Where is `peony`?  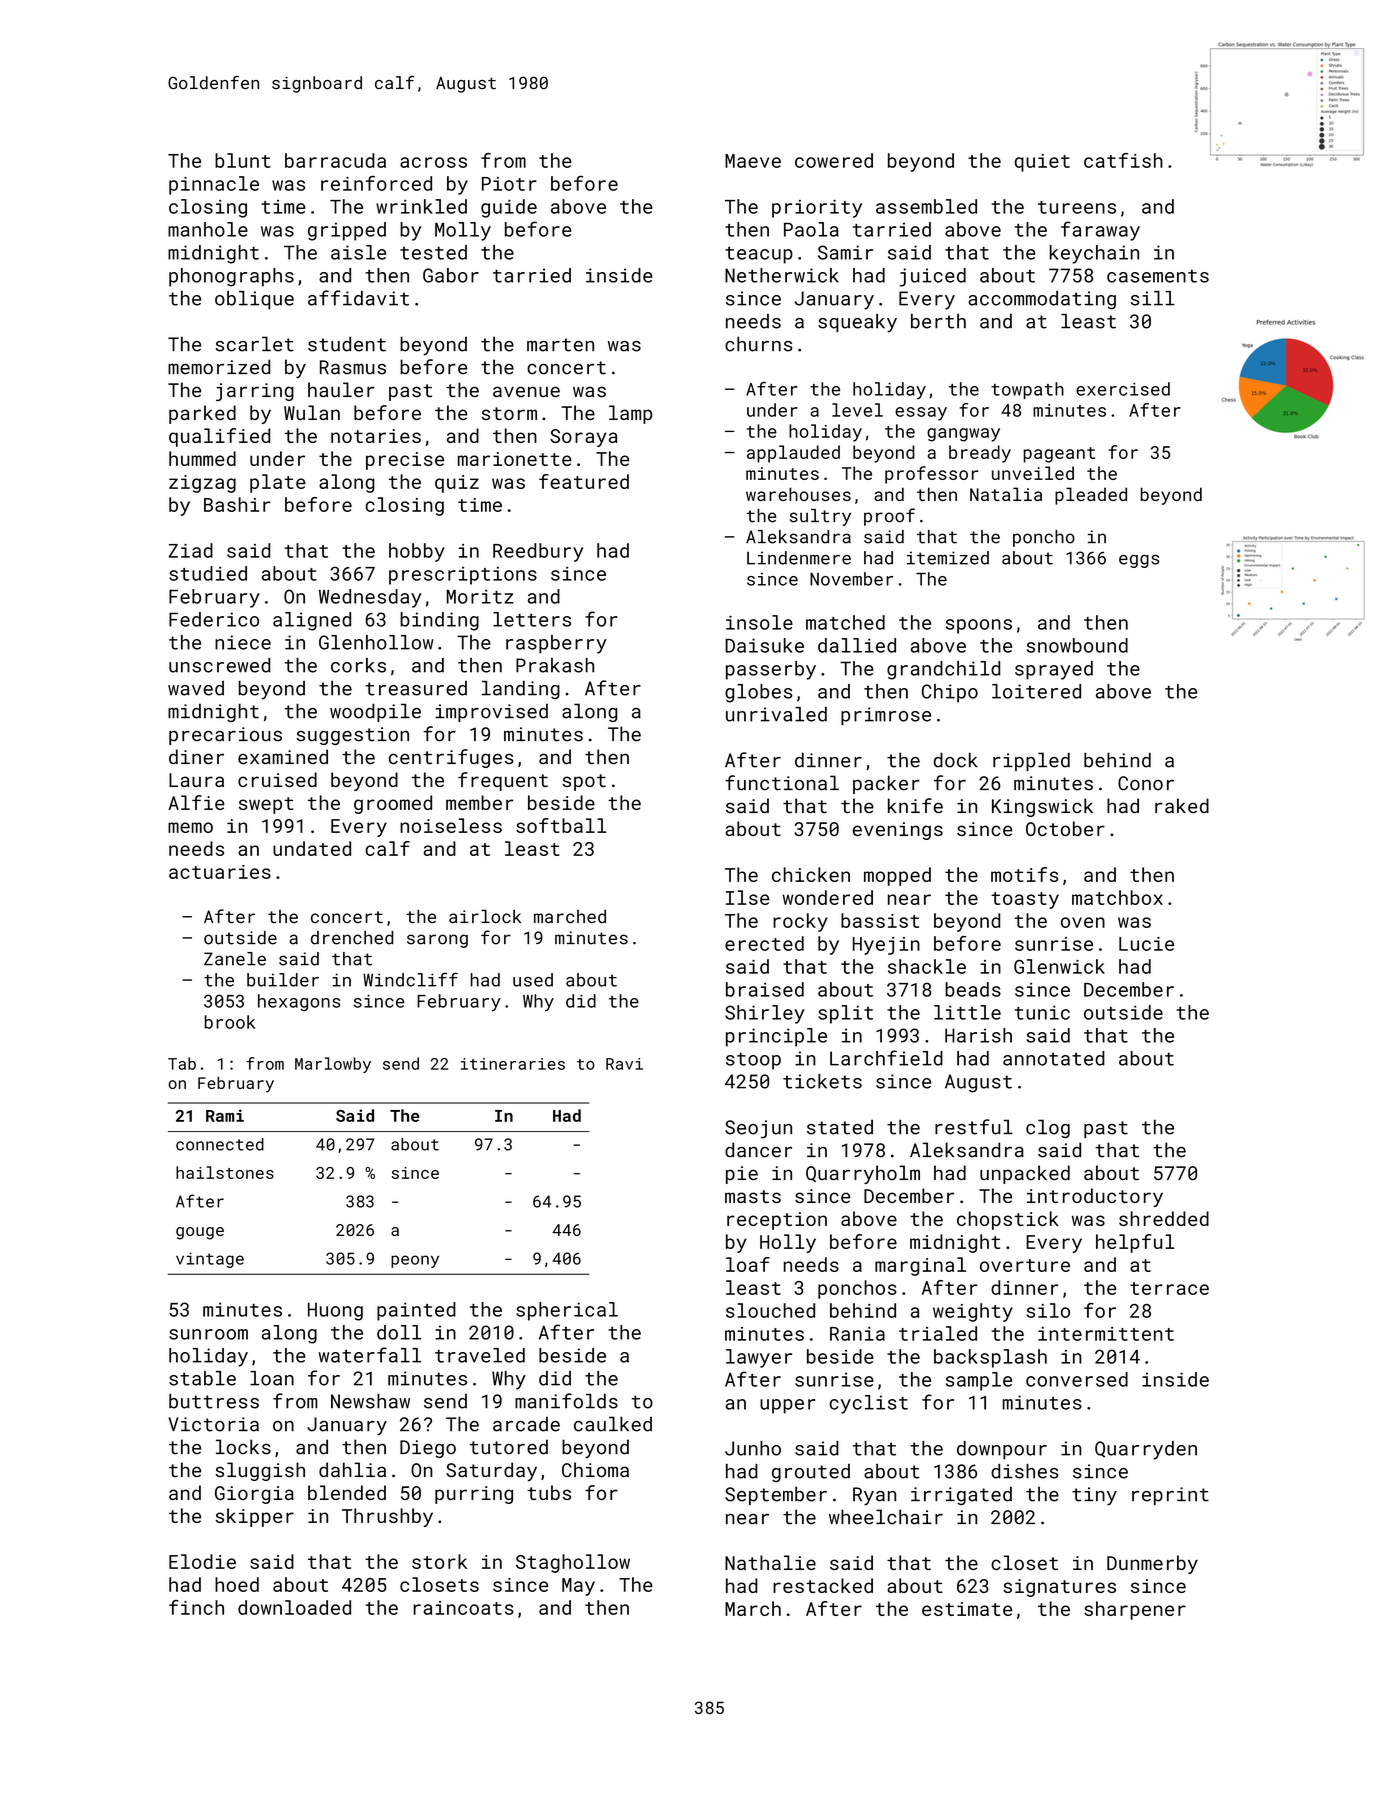
peony is located at coordinates (415, 1261).
